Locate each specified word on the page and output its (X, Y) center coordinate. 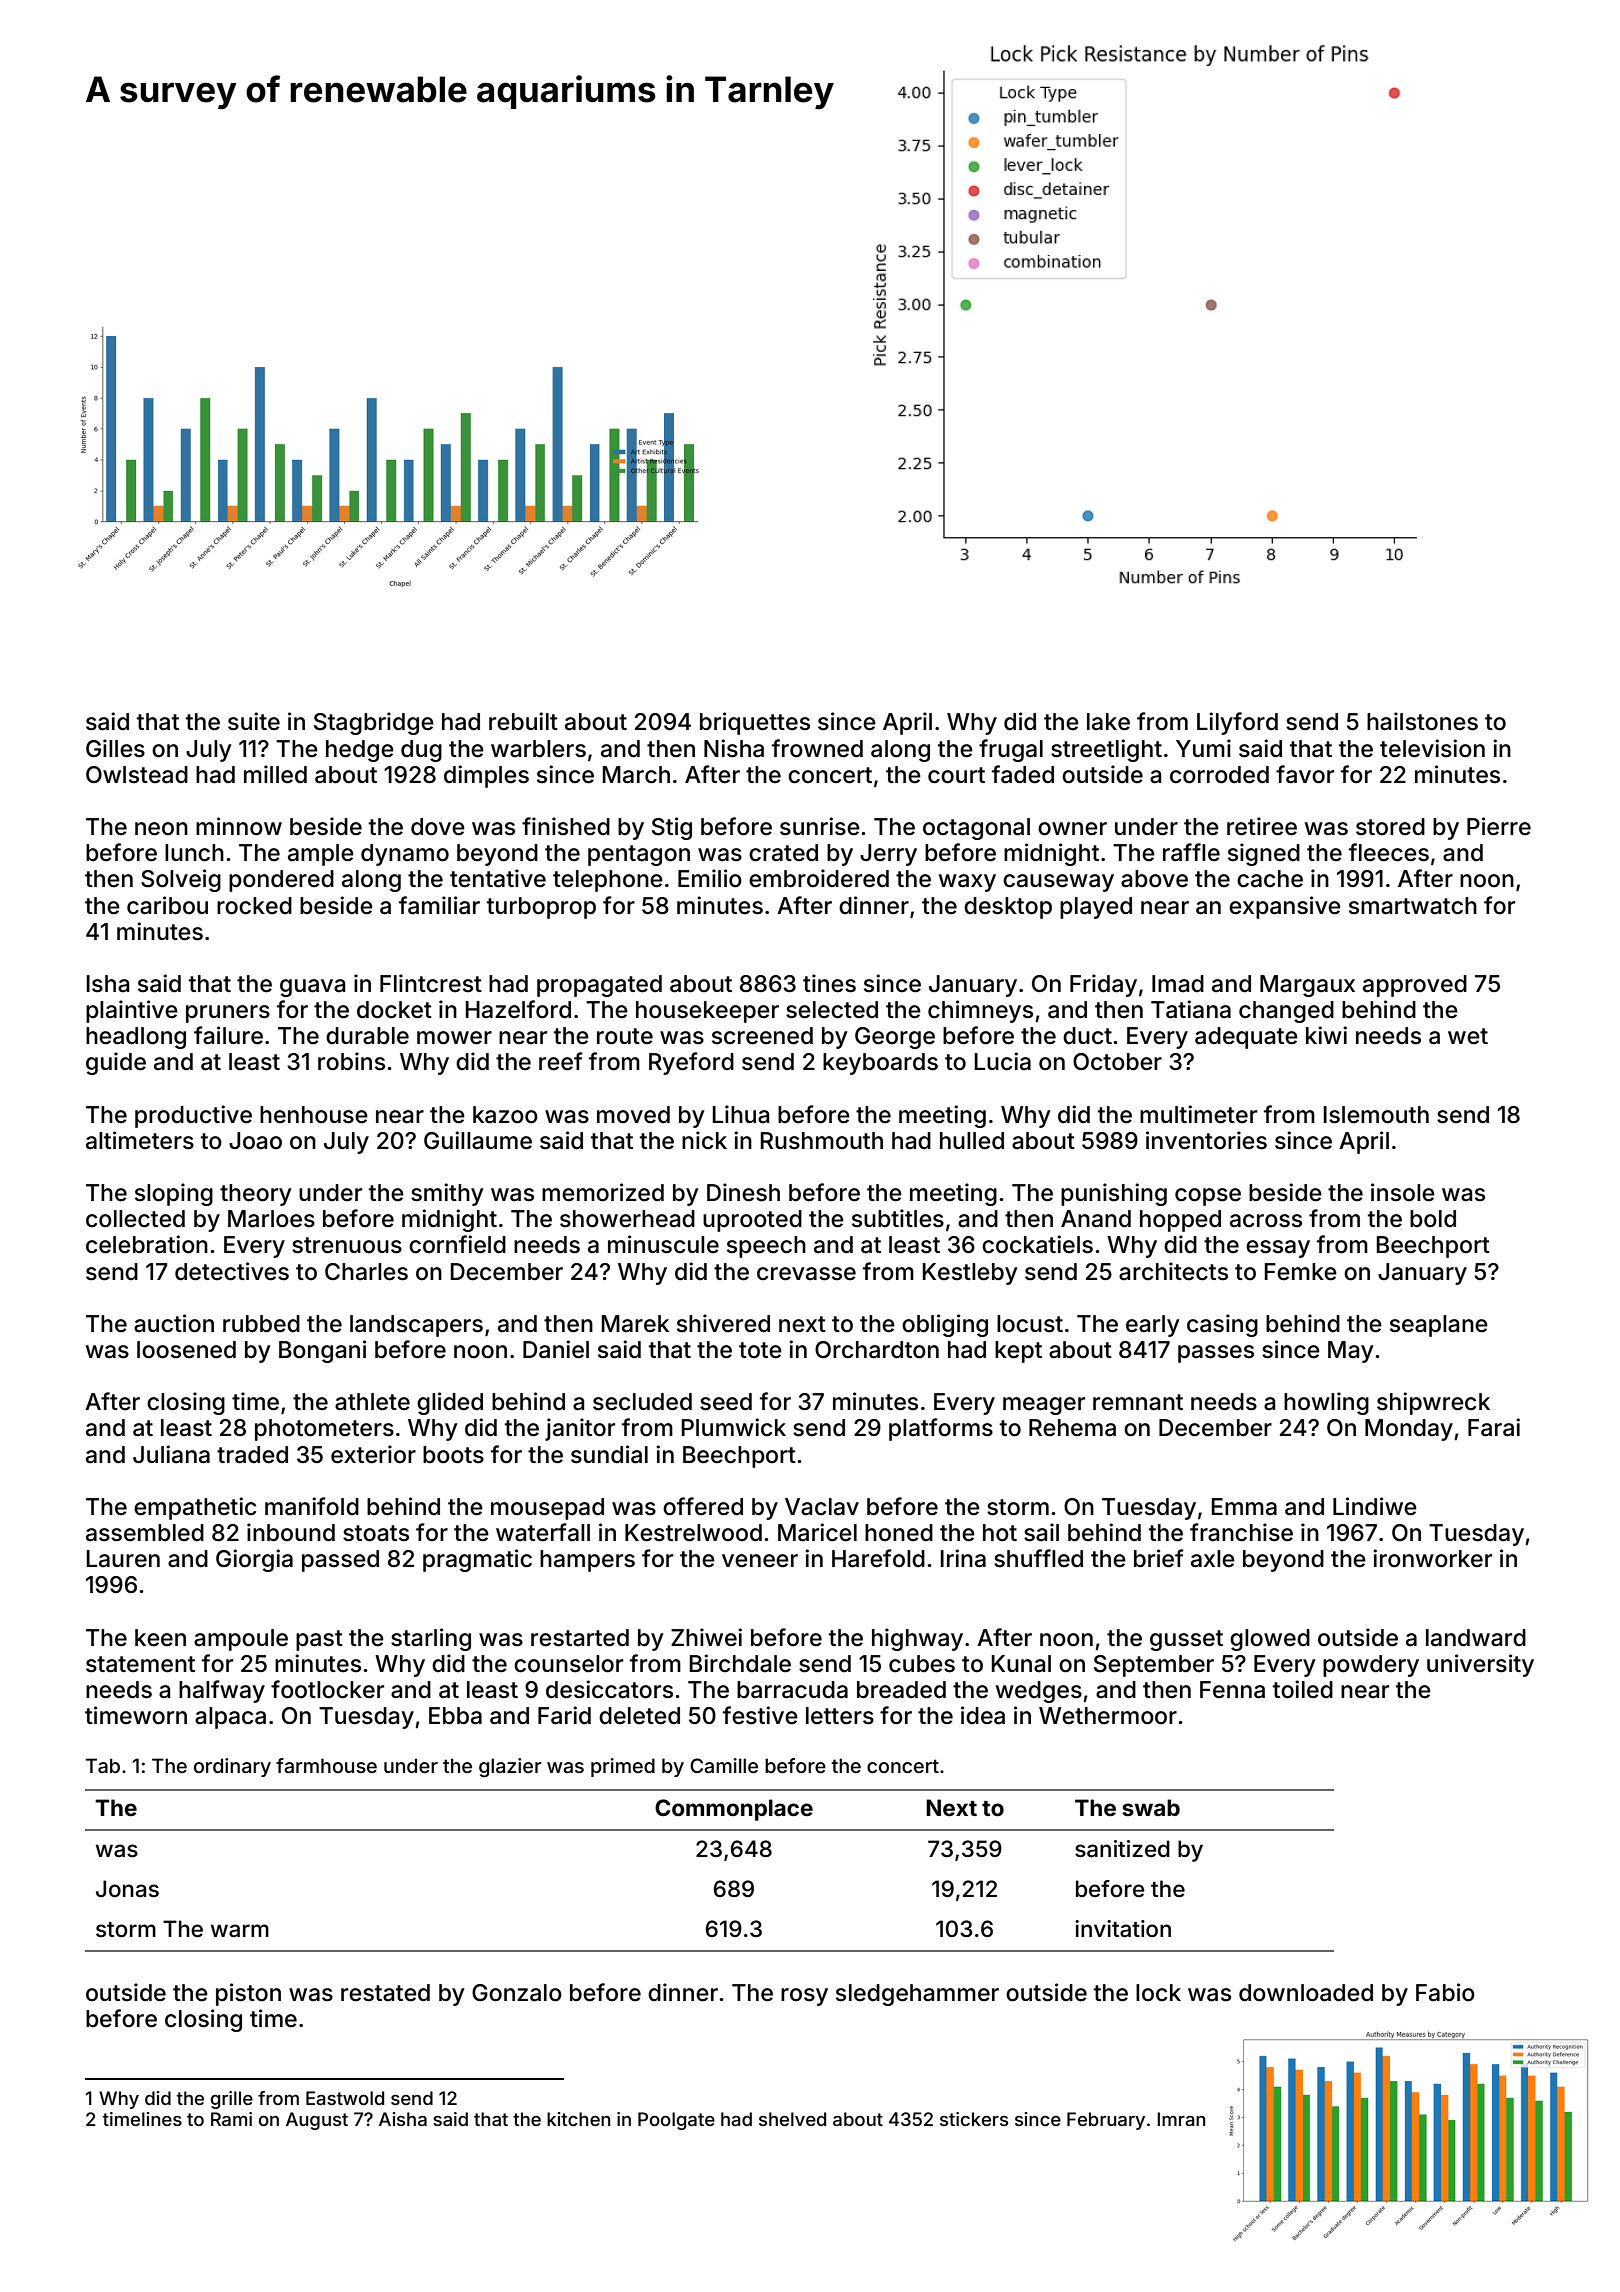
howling (1326, 1403)
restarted (580, 1638)
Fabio (1445, 1992)
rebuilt (523, 721)
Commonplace (734, 1810)
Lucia (1003, 1061)
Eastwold (345, 2098)
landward (1476, 1638)
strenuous (347, 1245)
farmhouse (326, 1765)
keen (160, 1638)
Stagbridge (374, 723)
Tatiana (1191, 1009)
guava (312, 988)
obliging (945, 1325)
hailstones (1422, 721)
